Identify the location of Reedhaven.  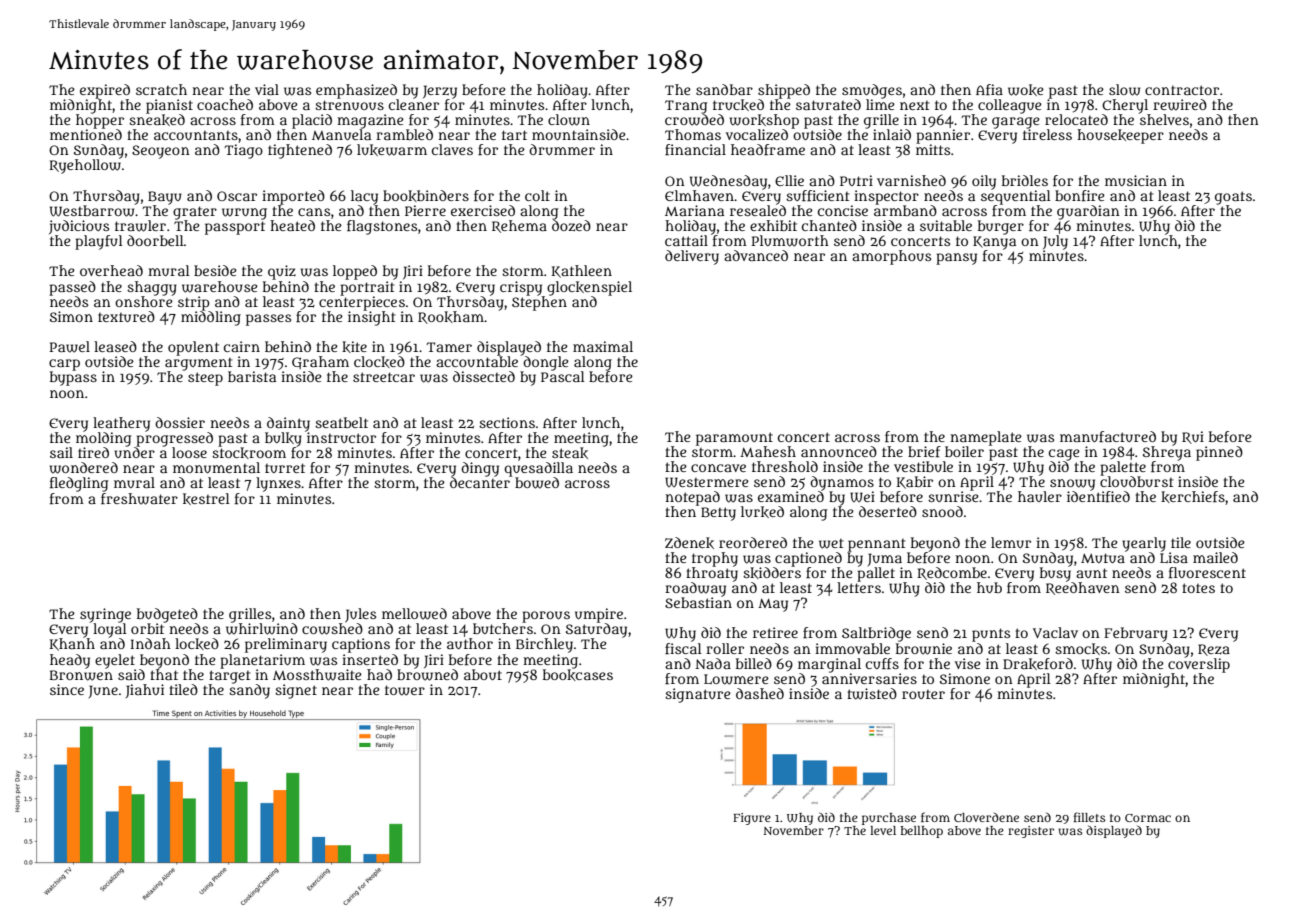
(1083, 588).
